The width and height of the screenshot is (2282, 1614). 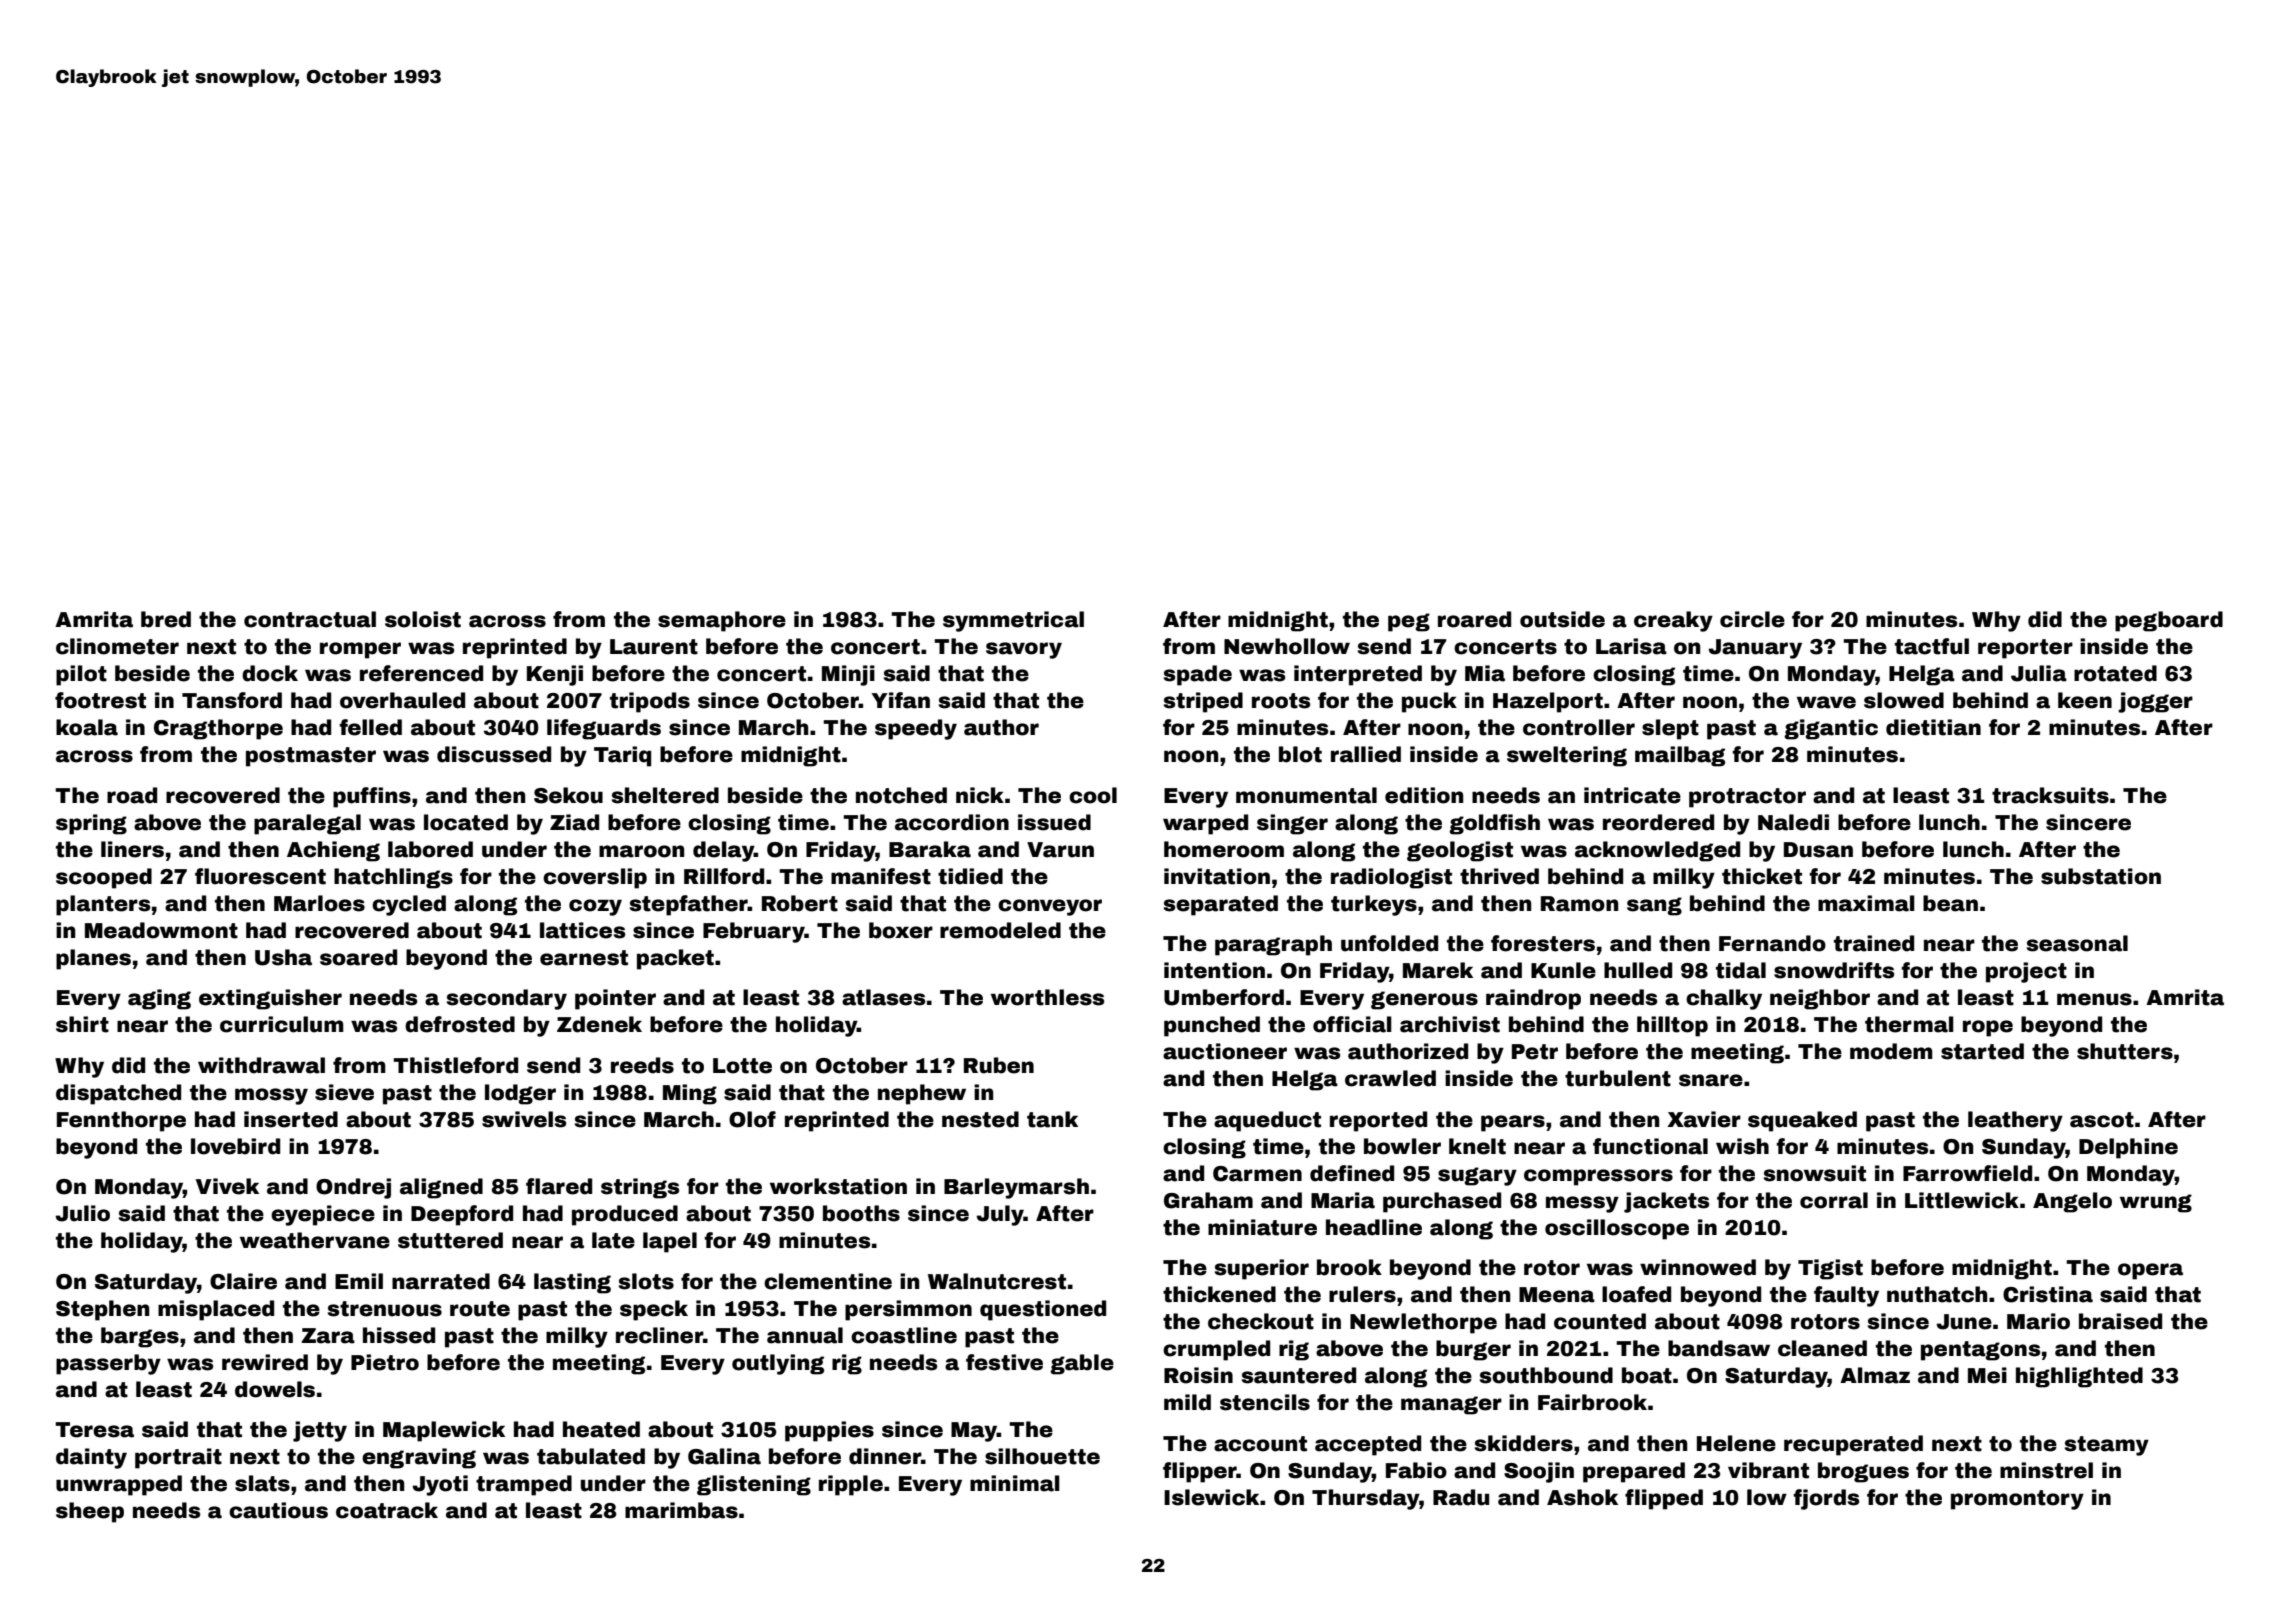 What do you see at coordinates (1933, 727) in the screenshot?
I see `dietitian` at bounding box center [1933, 727].
